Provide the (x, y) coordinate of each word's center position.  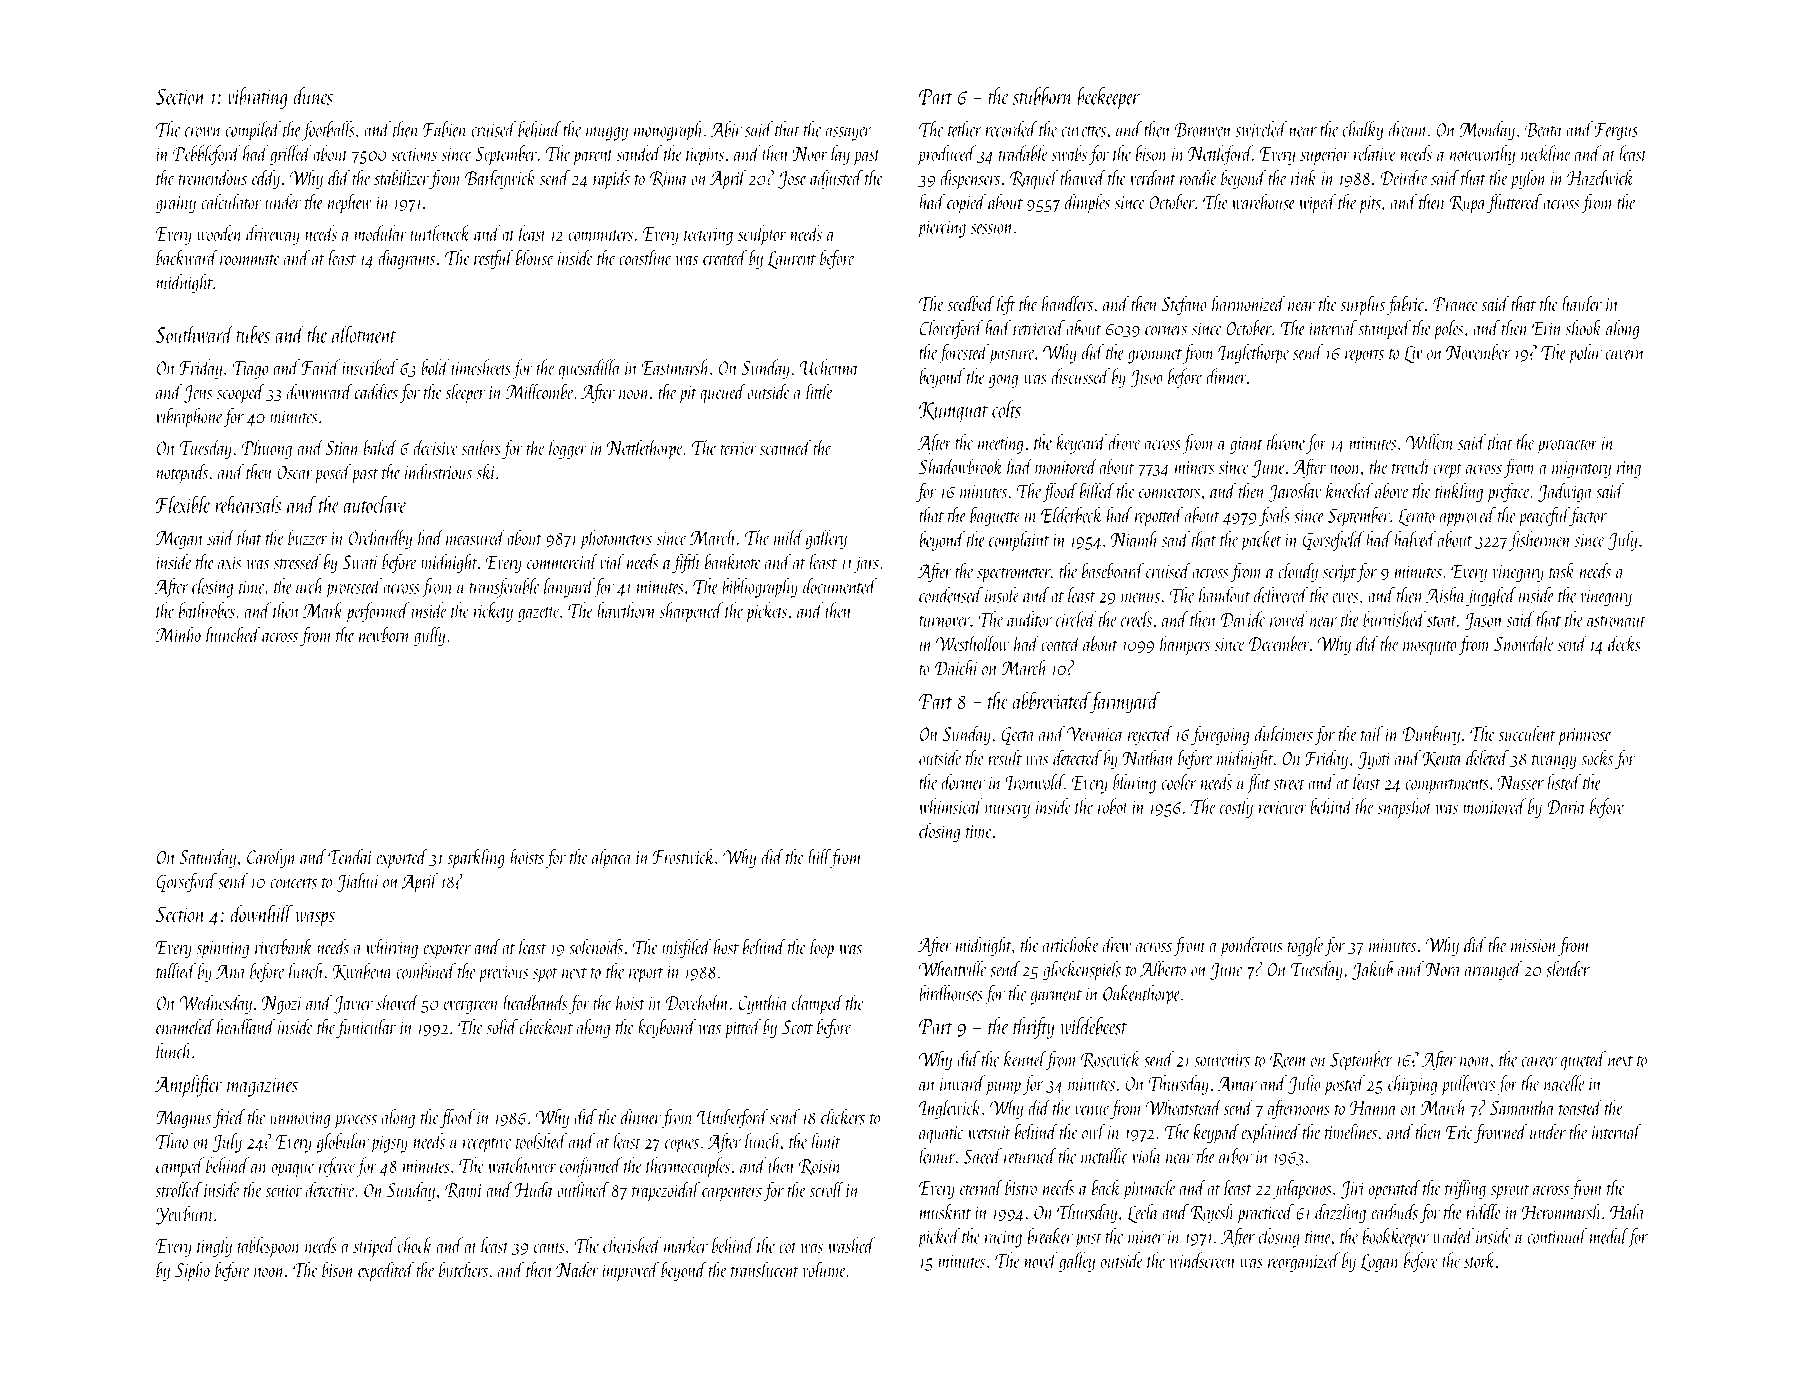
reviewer (1282, 807)
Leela (1143, 1213)
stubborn (1043, 96)
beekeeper (1108, 98)
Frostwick (683, 856)
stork (1480, 1260)
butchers (463, 1269)
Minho (178, 634)
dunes (313, 96)
